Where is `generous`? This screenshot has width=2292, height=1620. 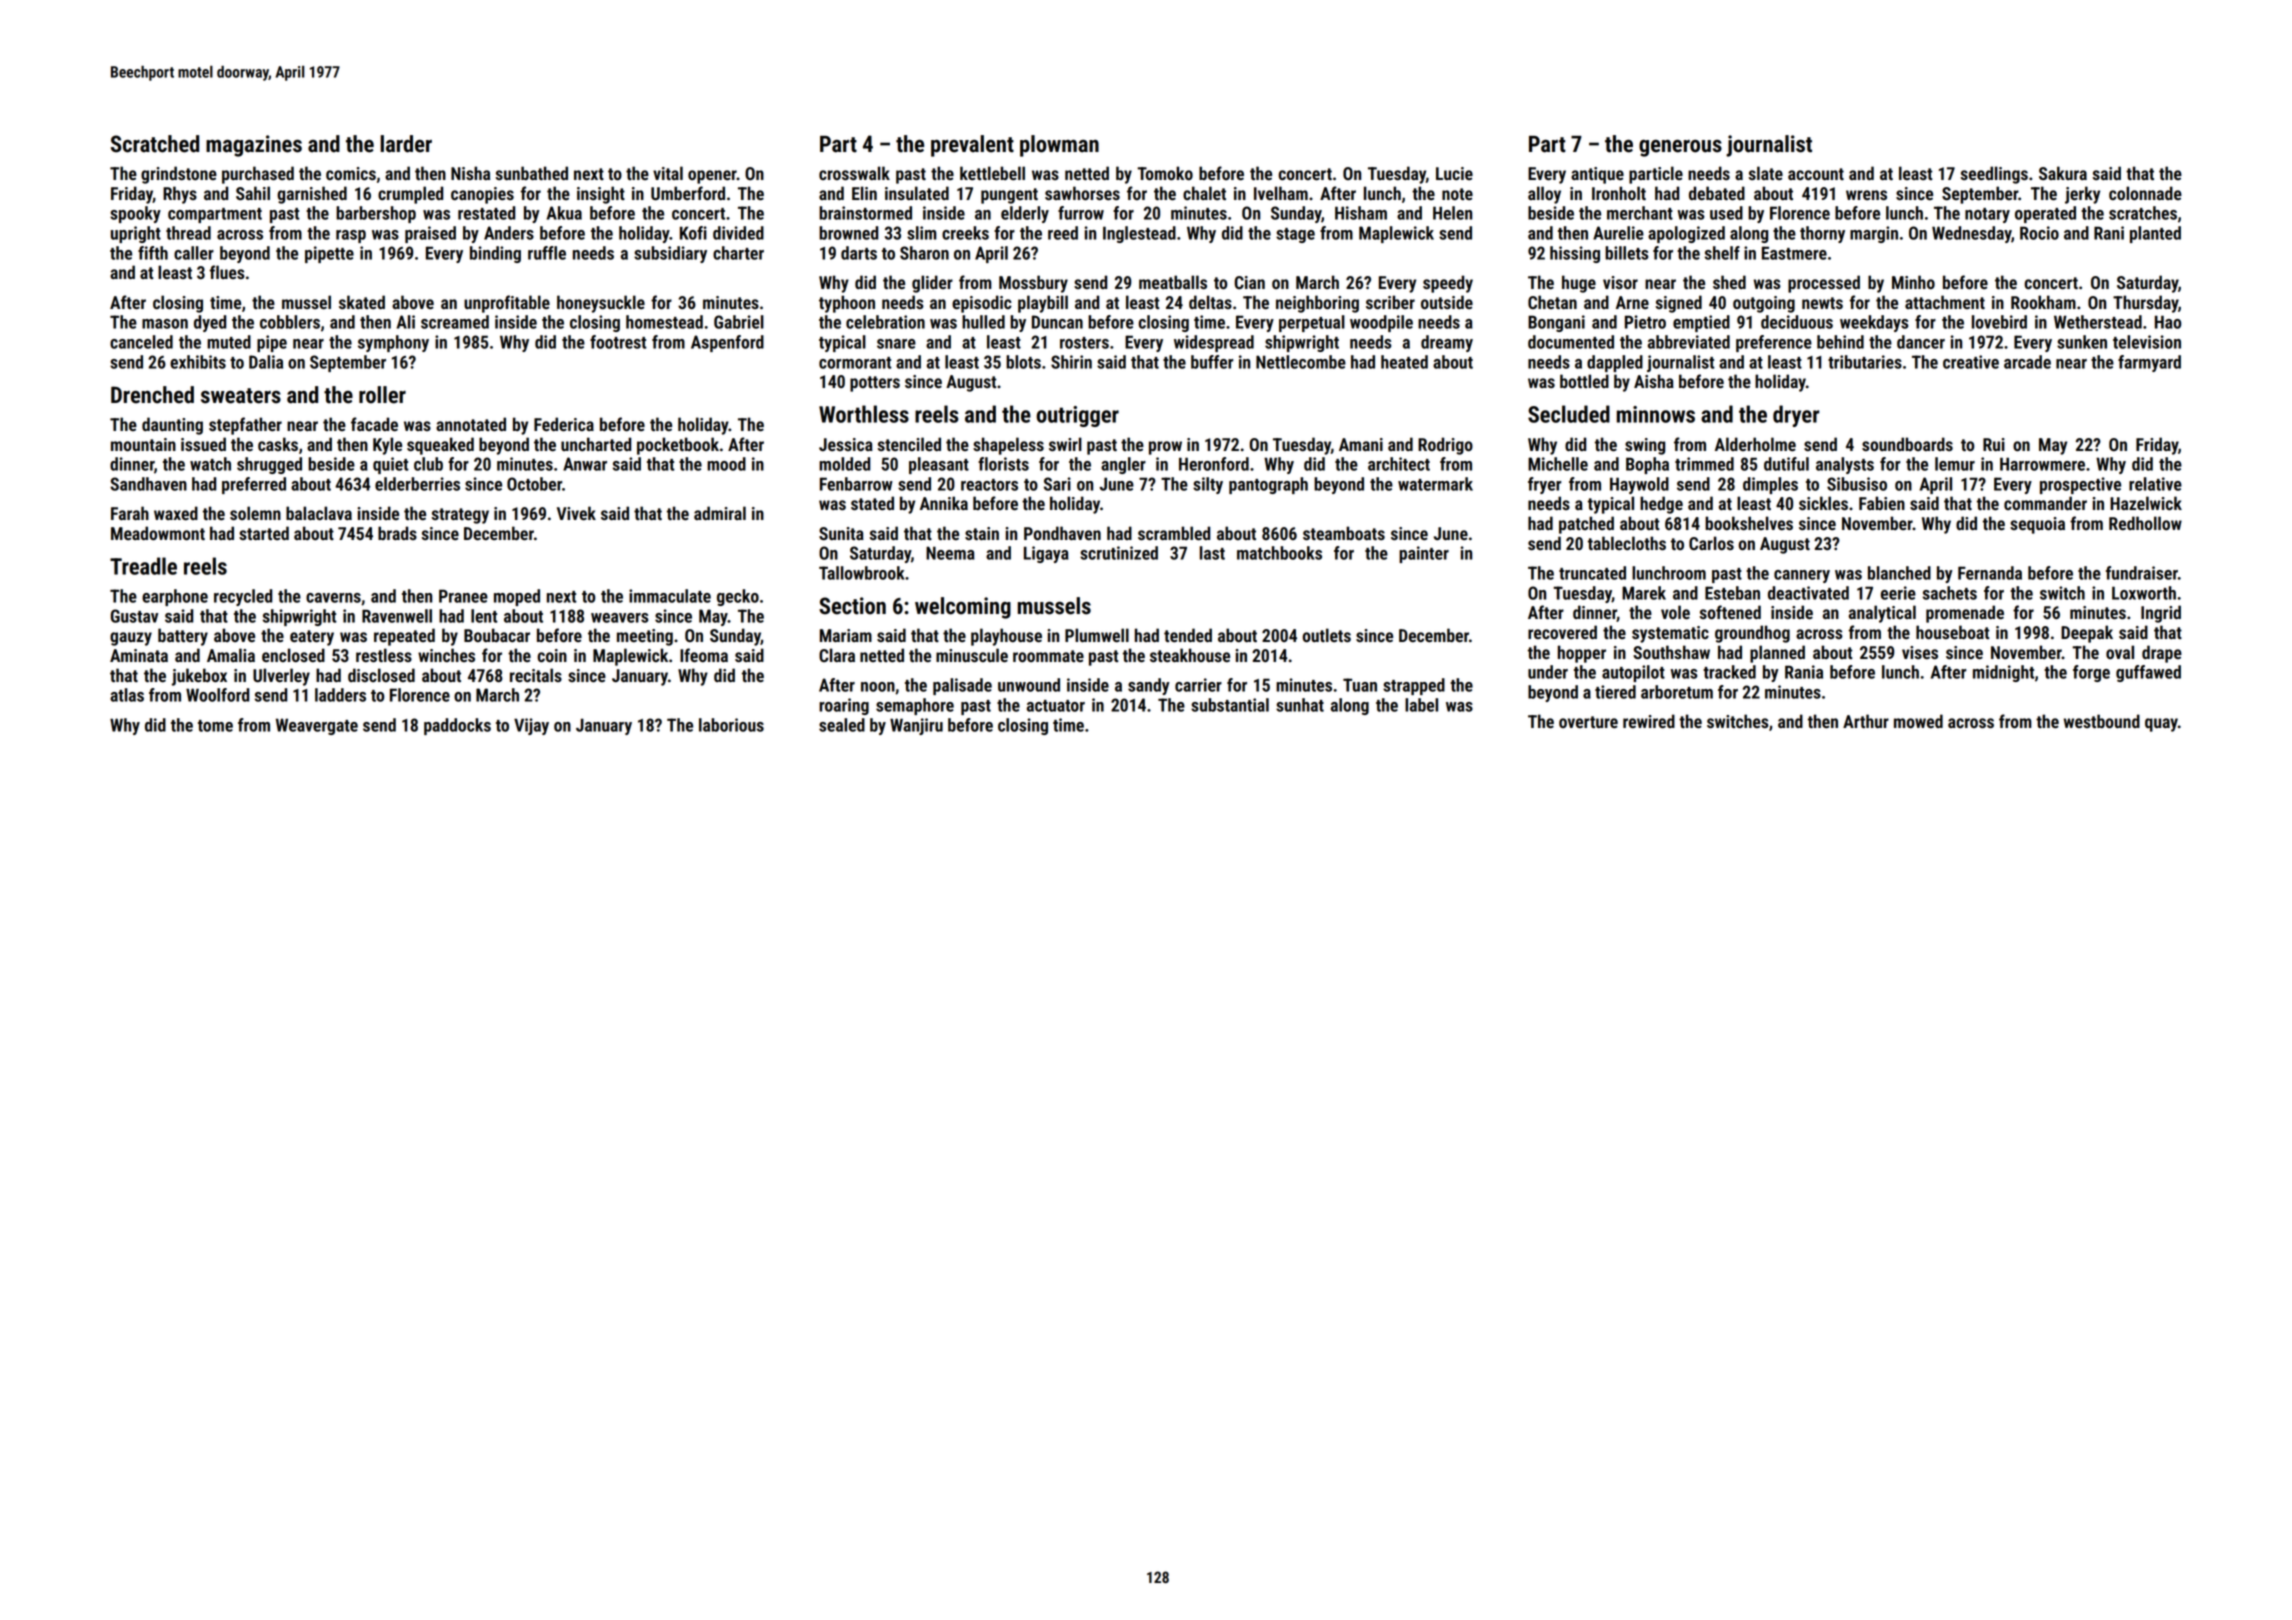 generous is located at coordinates (1680, 148).
